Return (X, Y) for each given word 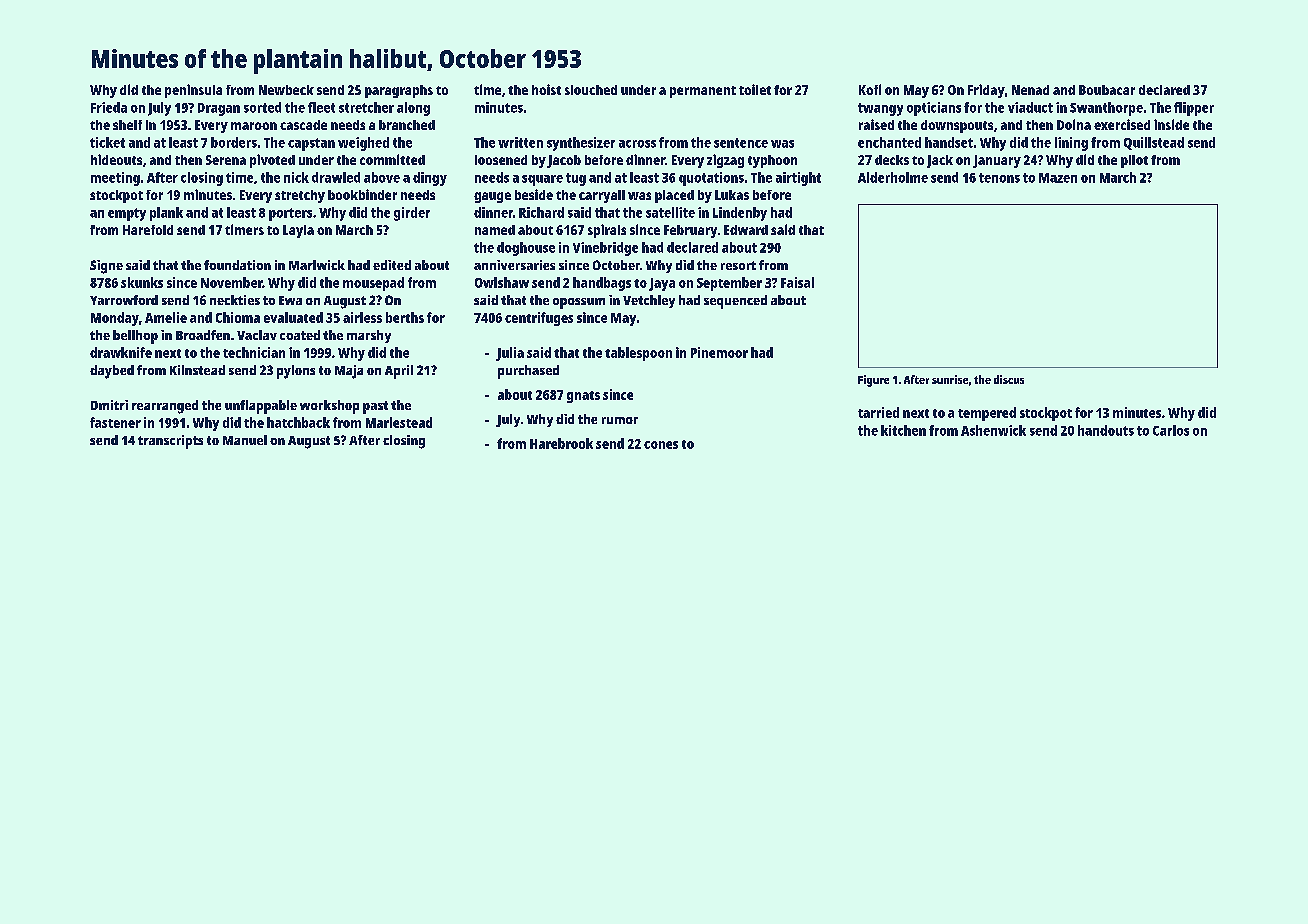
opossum (579, 303)
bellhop (135, 337)
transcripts (170, 442)
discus (1009, 379)
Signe (106, 267)
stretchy (300, 196)
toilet (755, 89)
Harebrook (561, 443)
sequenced (735, 302)
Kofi (870, 89)
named (495, 230)
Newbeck (286, 90)
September (729, 284)
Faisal (797, 282)
